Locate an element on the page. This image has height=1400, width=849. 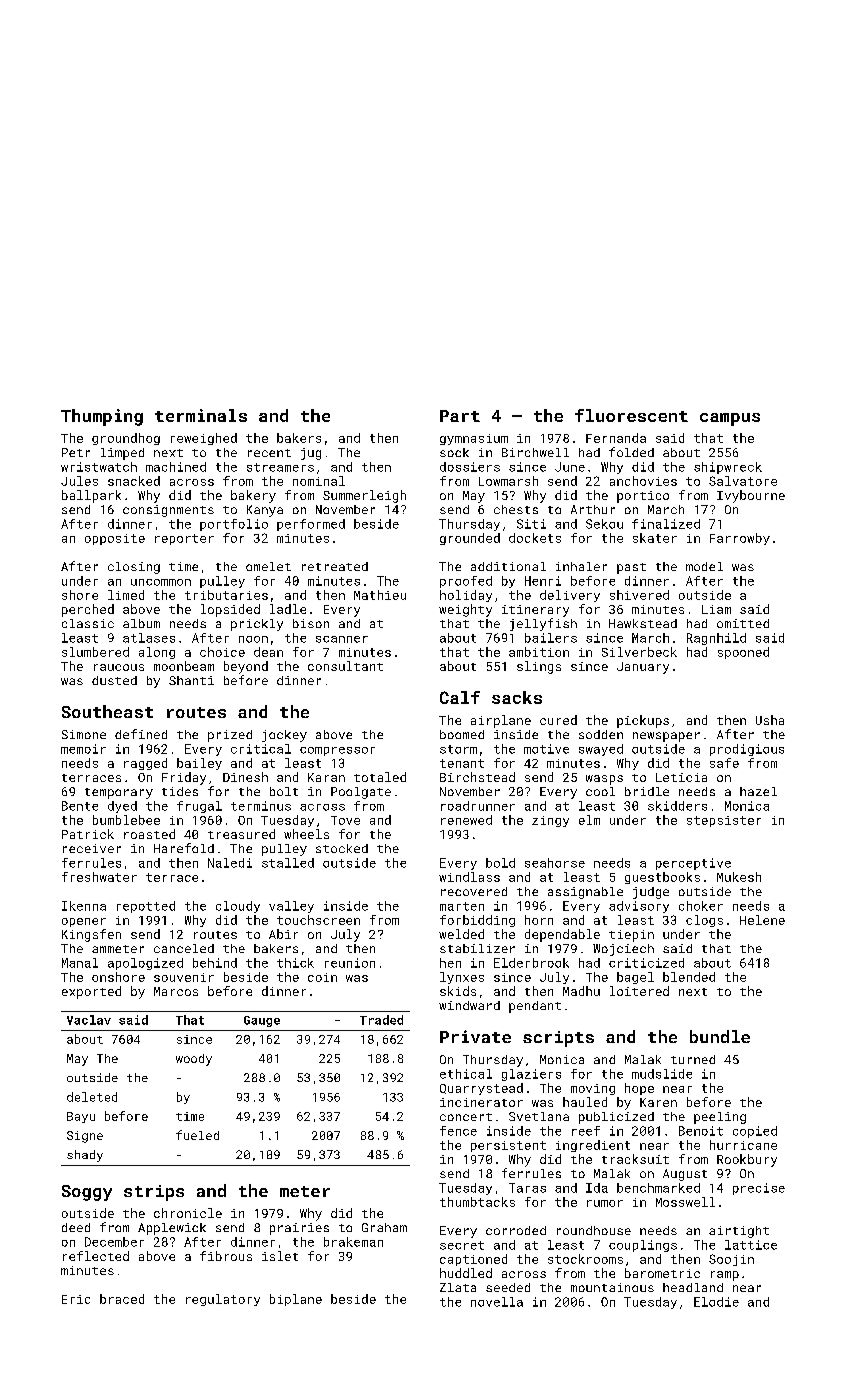
publicized is located at coordinates (616, 1118).
